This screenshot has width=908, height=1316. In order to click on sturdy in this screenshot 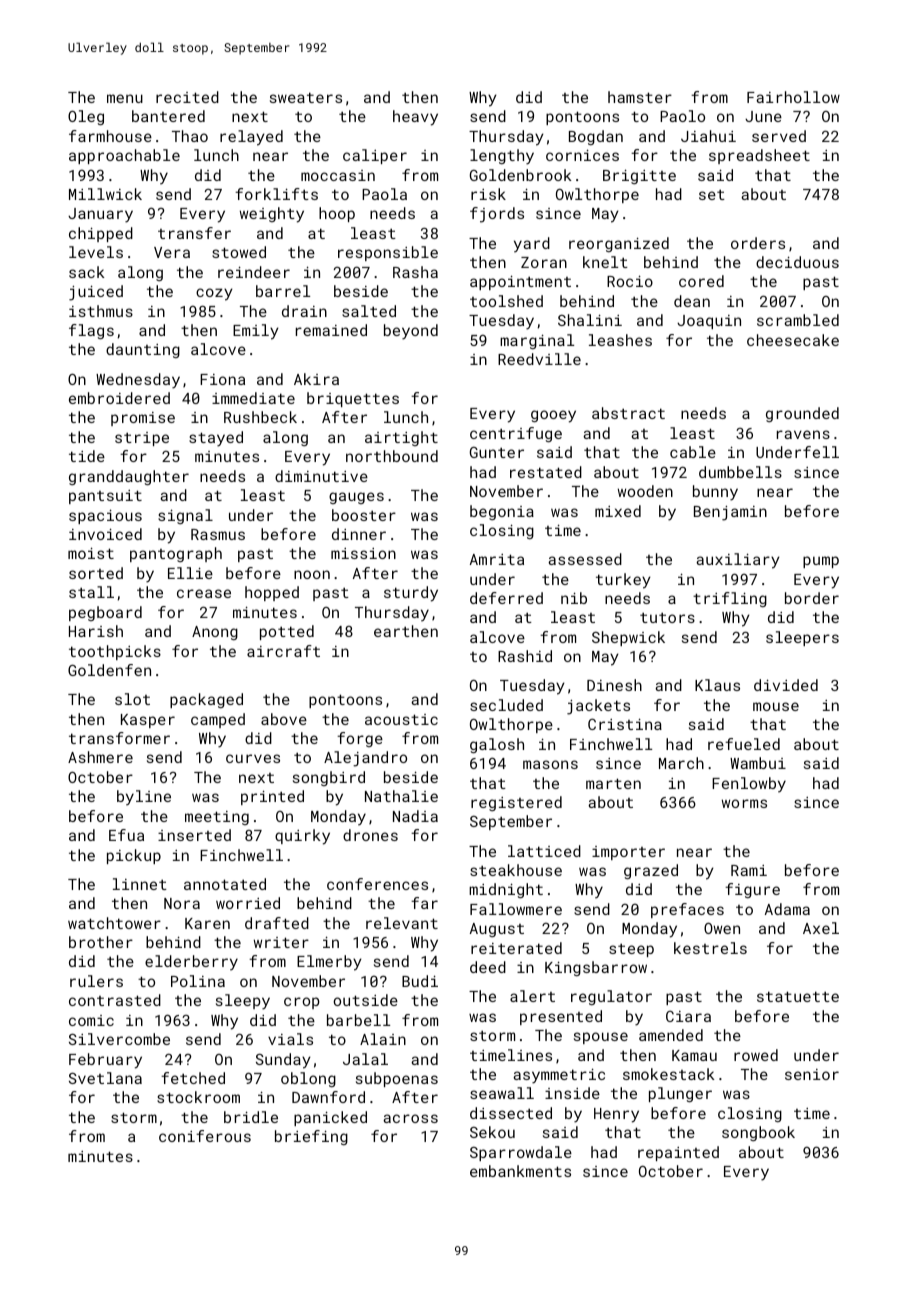, I will do `click(411, 594)`.
